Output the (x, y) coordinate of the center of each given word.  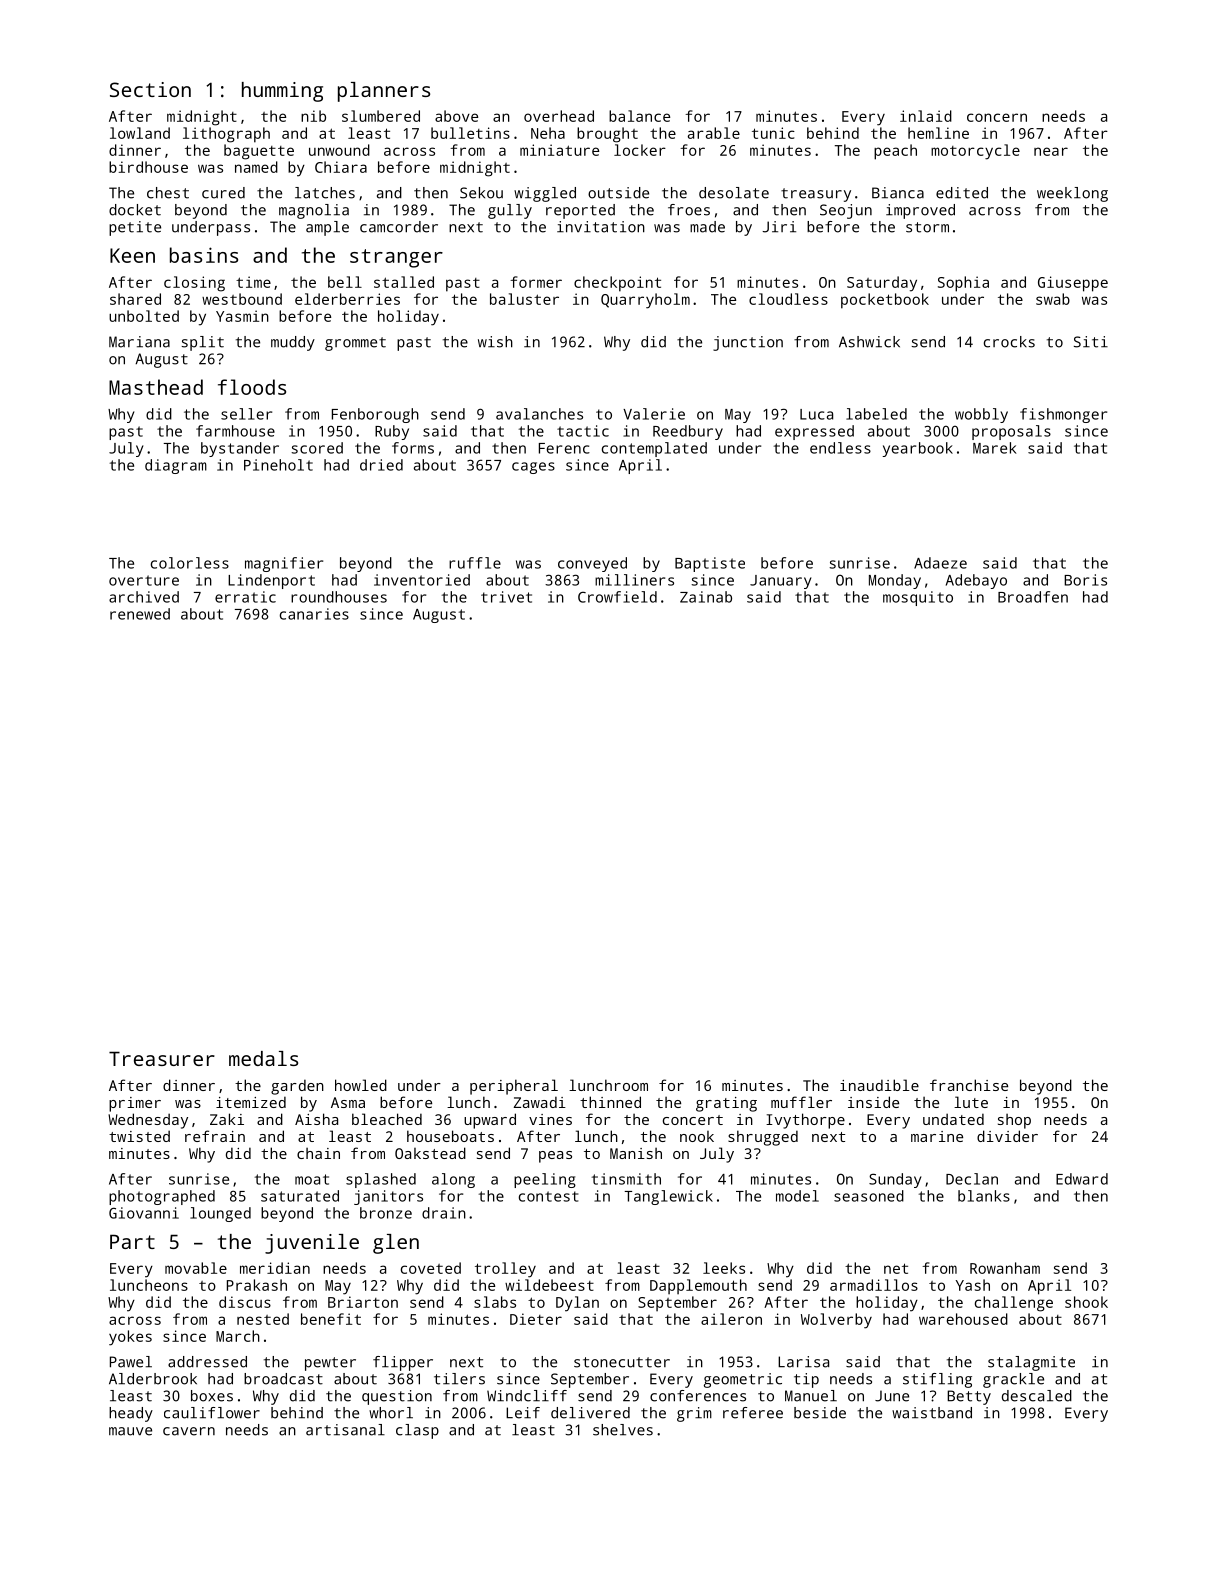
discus (245, 1302)
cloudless (788, 299)
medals (263, 1058)
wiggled (545, 194)
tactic (583, 431)
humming (282, 92)
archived (144, 597)
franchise (969, 1085)
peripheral (514, 1087)
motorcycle (975, 152)
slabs (495, 1302)
